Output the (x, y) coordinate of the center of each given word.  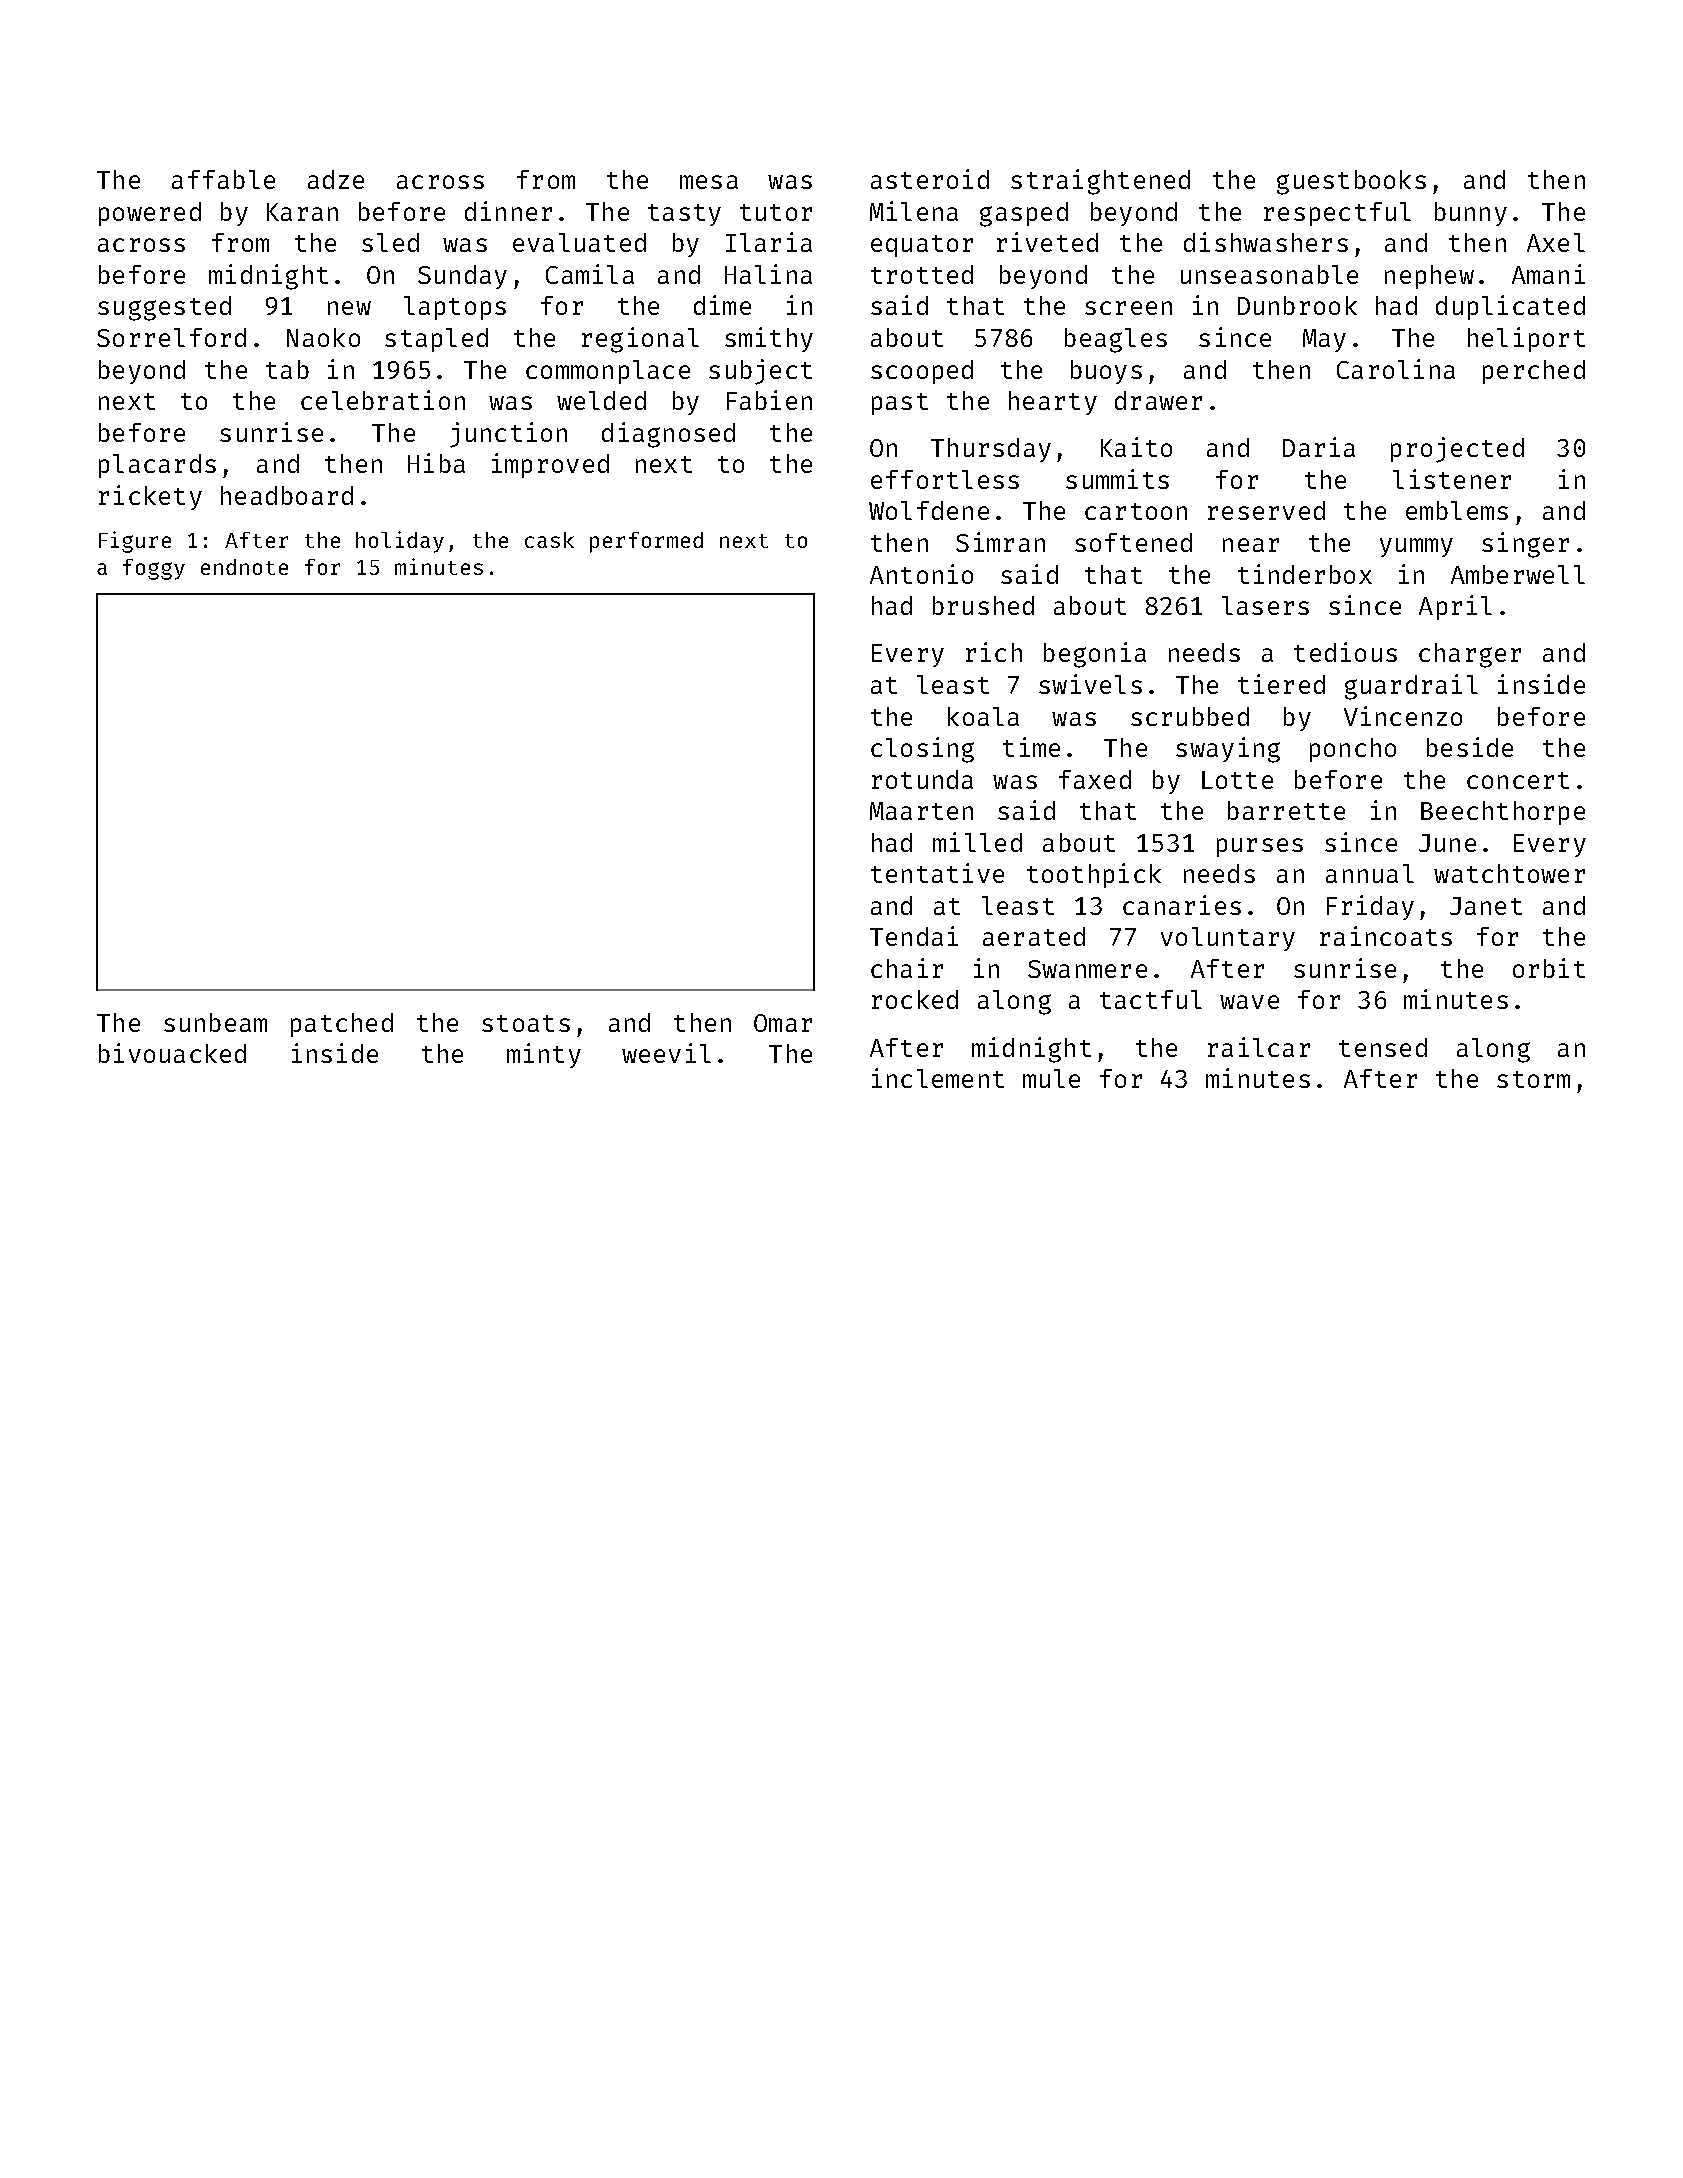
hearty (1053, 403)
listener (1452, 479)
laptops (455, 308)
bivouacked (172, 1053)
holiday (400, 542)
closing (922, 750)
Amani (1548, 274)
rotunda (922, 779)
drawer (1158, 400)
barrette (1286, 810)
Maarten (921, 811)
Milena (914, 211)
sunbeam (215, 1022)
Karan (302, 212)
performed (646, 542)
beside (1470, 747)
